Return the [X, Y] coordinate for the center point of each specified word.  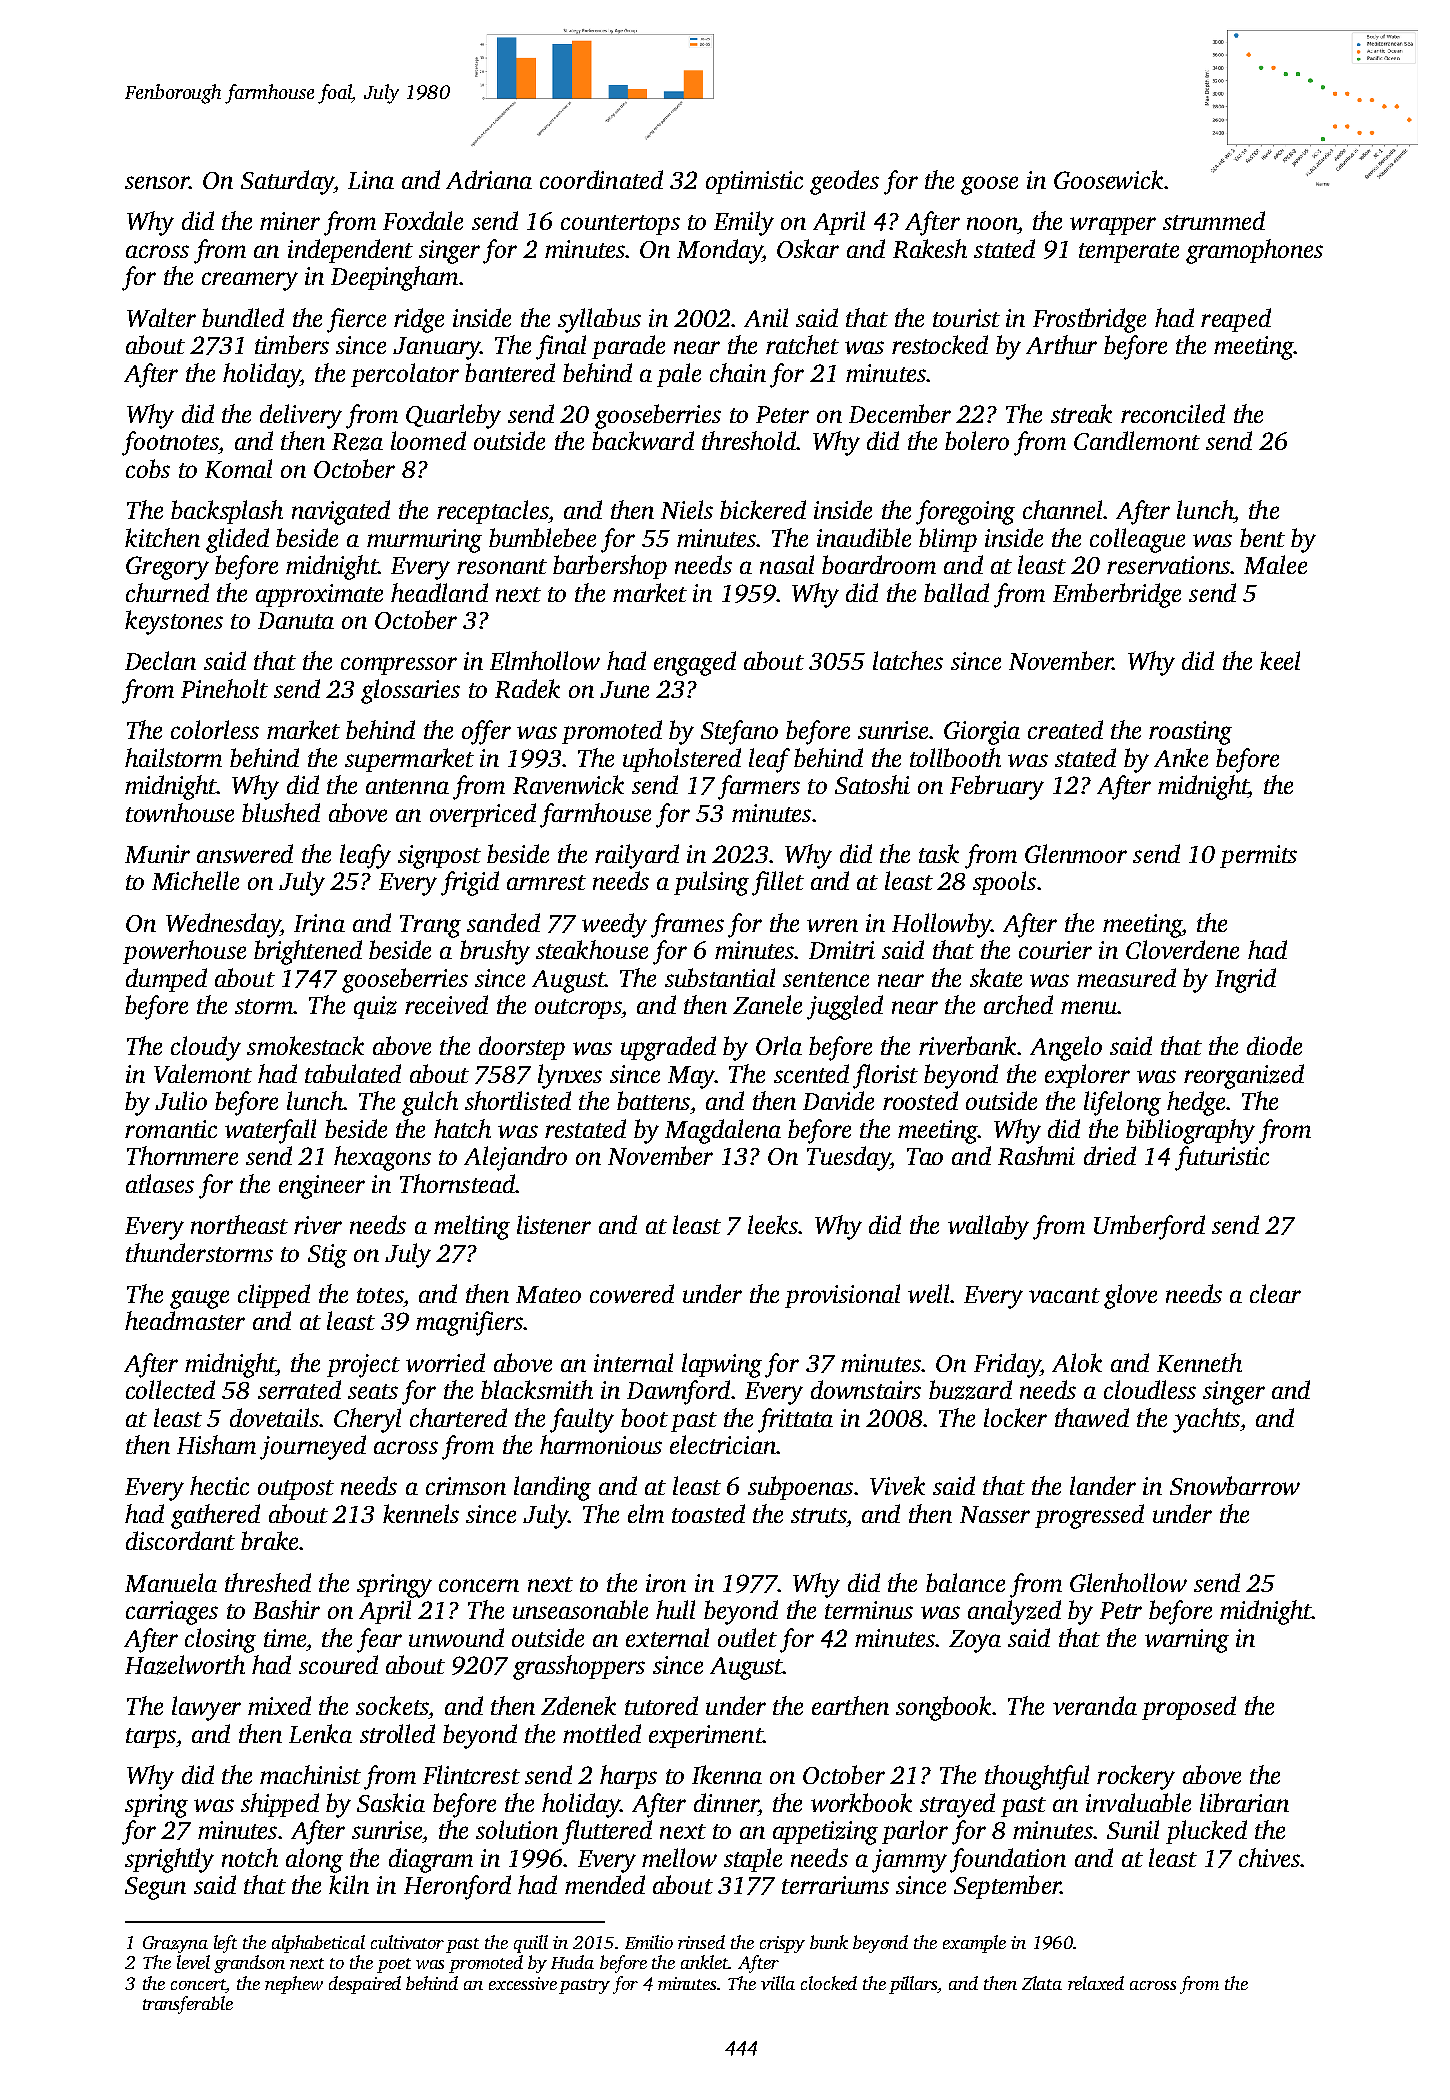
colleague [1137, 540]
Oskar [808, 248]
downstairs [866, 1389]
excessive [523, 1983]
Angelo [1066, 1048]
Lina [371, 180]
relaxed [1096, 1983]
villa [778, 1983]
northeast [239, 1224]
